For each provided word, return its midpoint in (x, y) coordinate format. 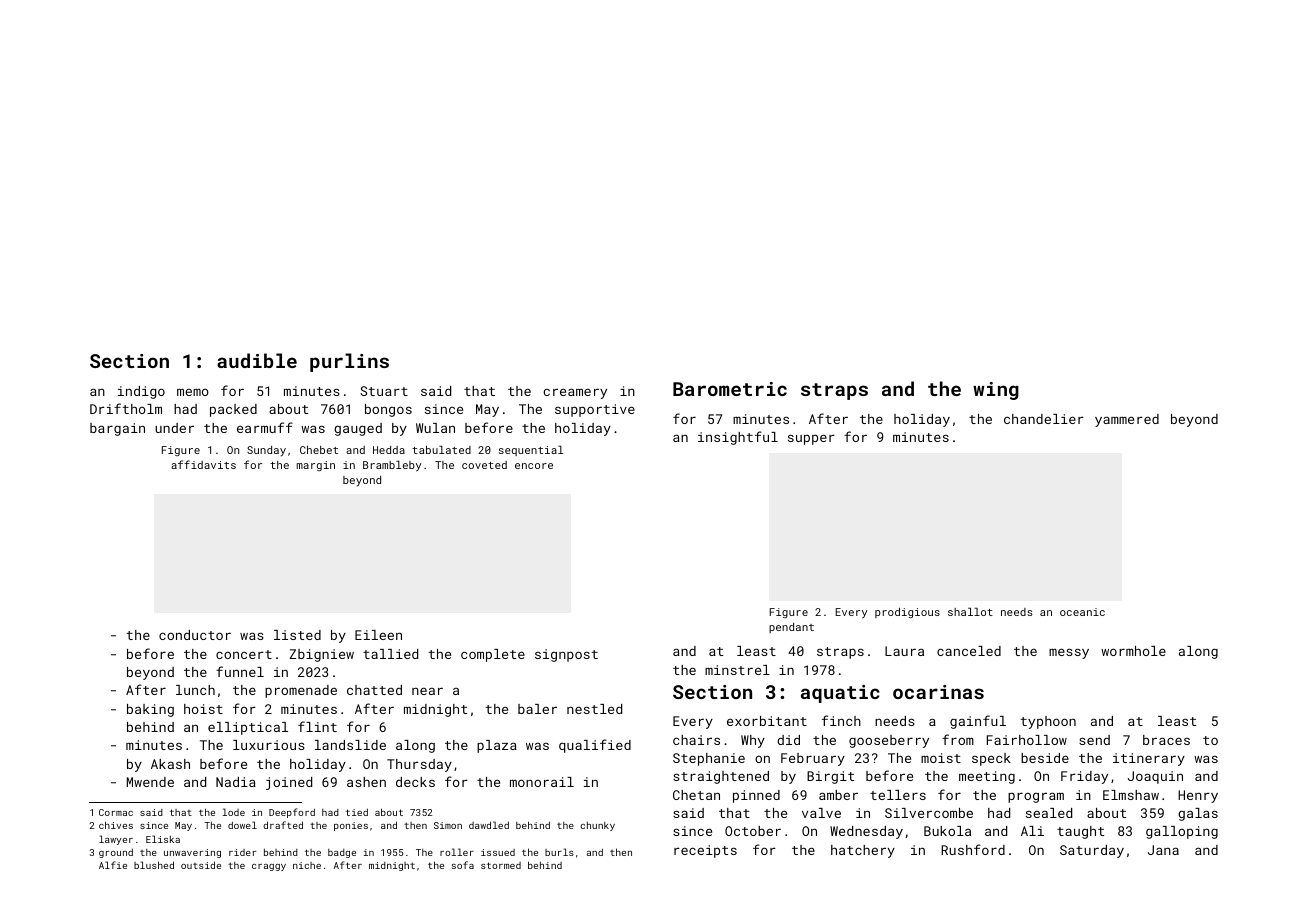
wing (996, 391)
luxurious (269, 745)
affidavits (203, 464)
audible (257, 360)
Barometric (730, 389)
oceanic (1082, 612)
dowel (242, 825)
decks (415, 782)
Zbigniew (322, 655)
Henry (1198, 796)
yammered (1127, 420)
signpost (566, 655)
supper (811, 439)
